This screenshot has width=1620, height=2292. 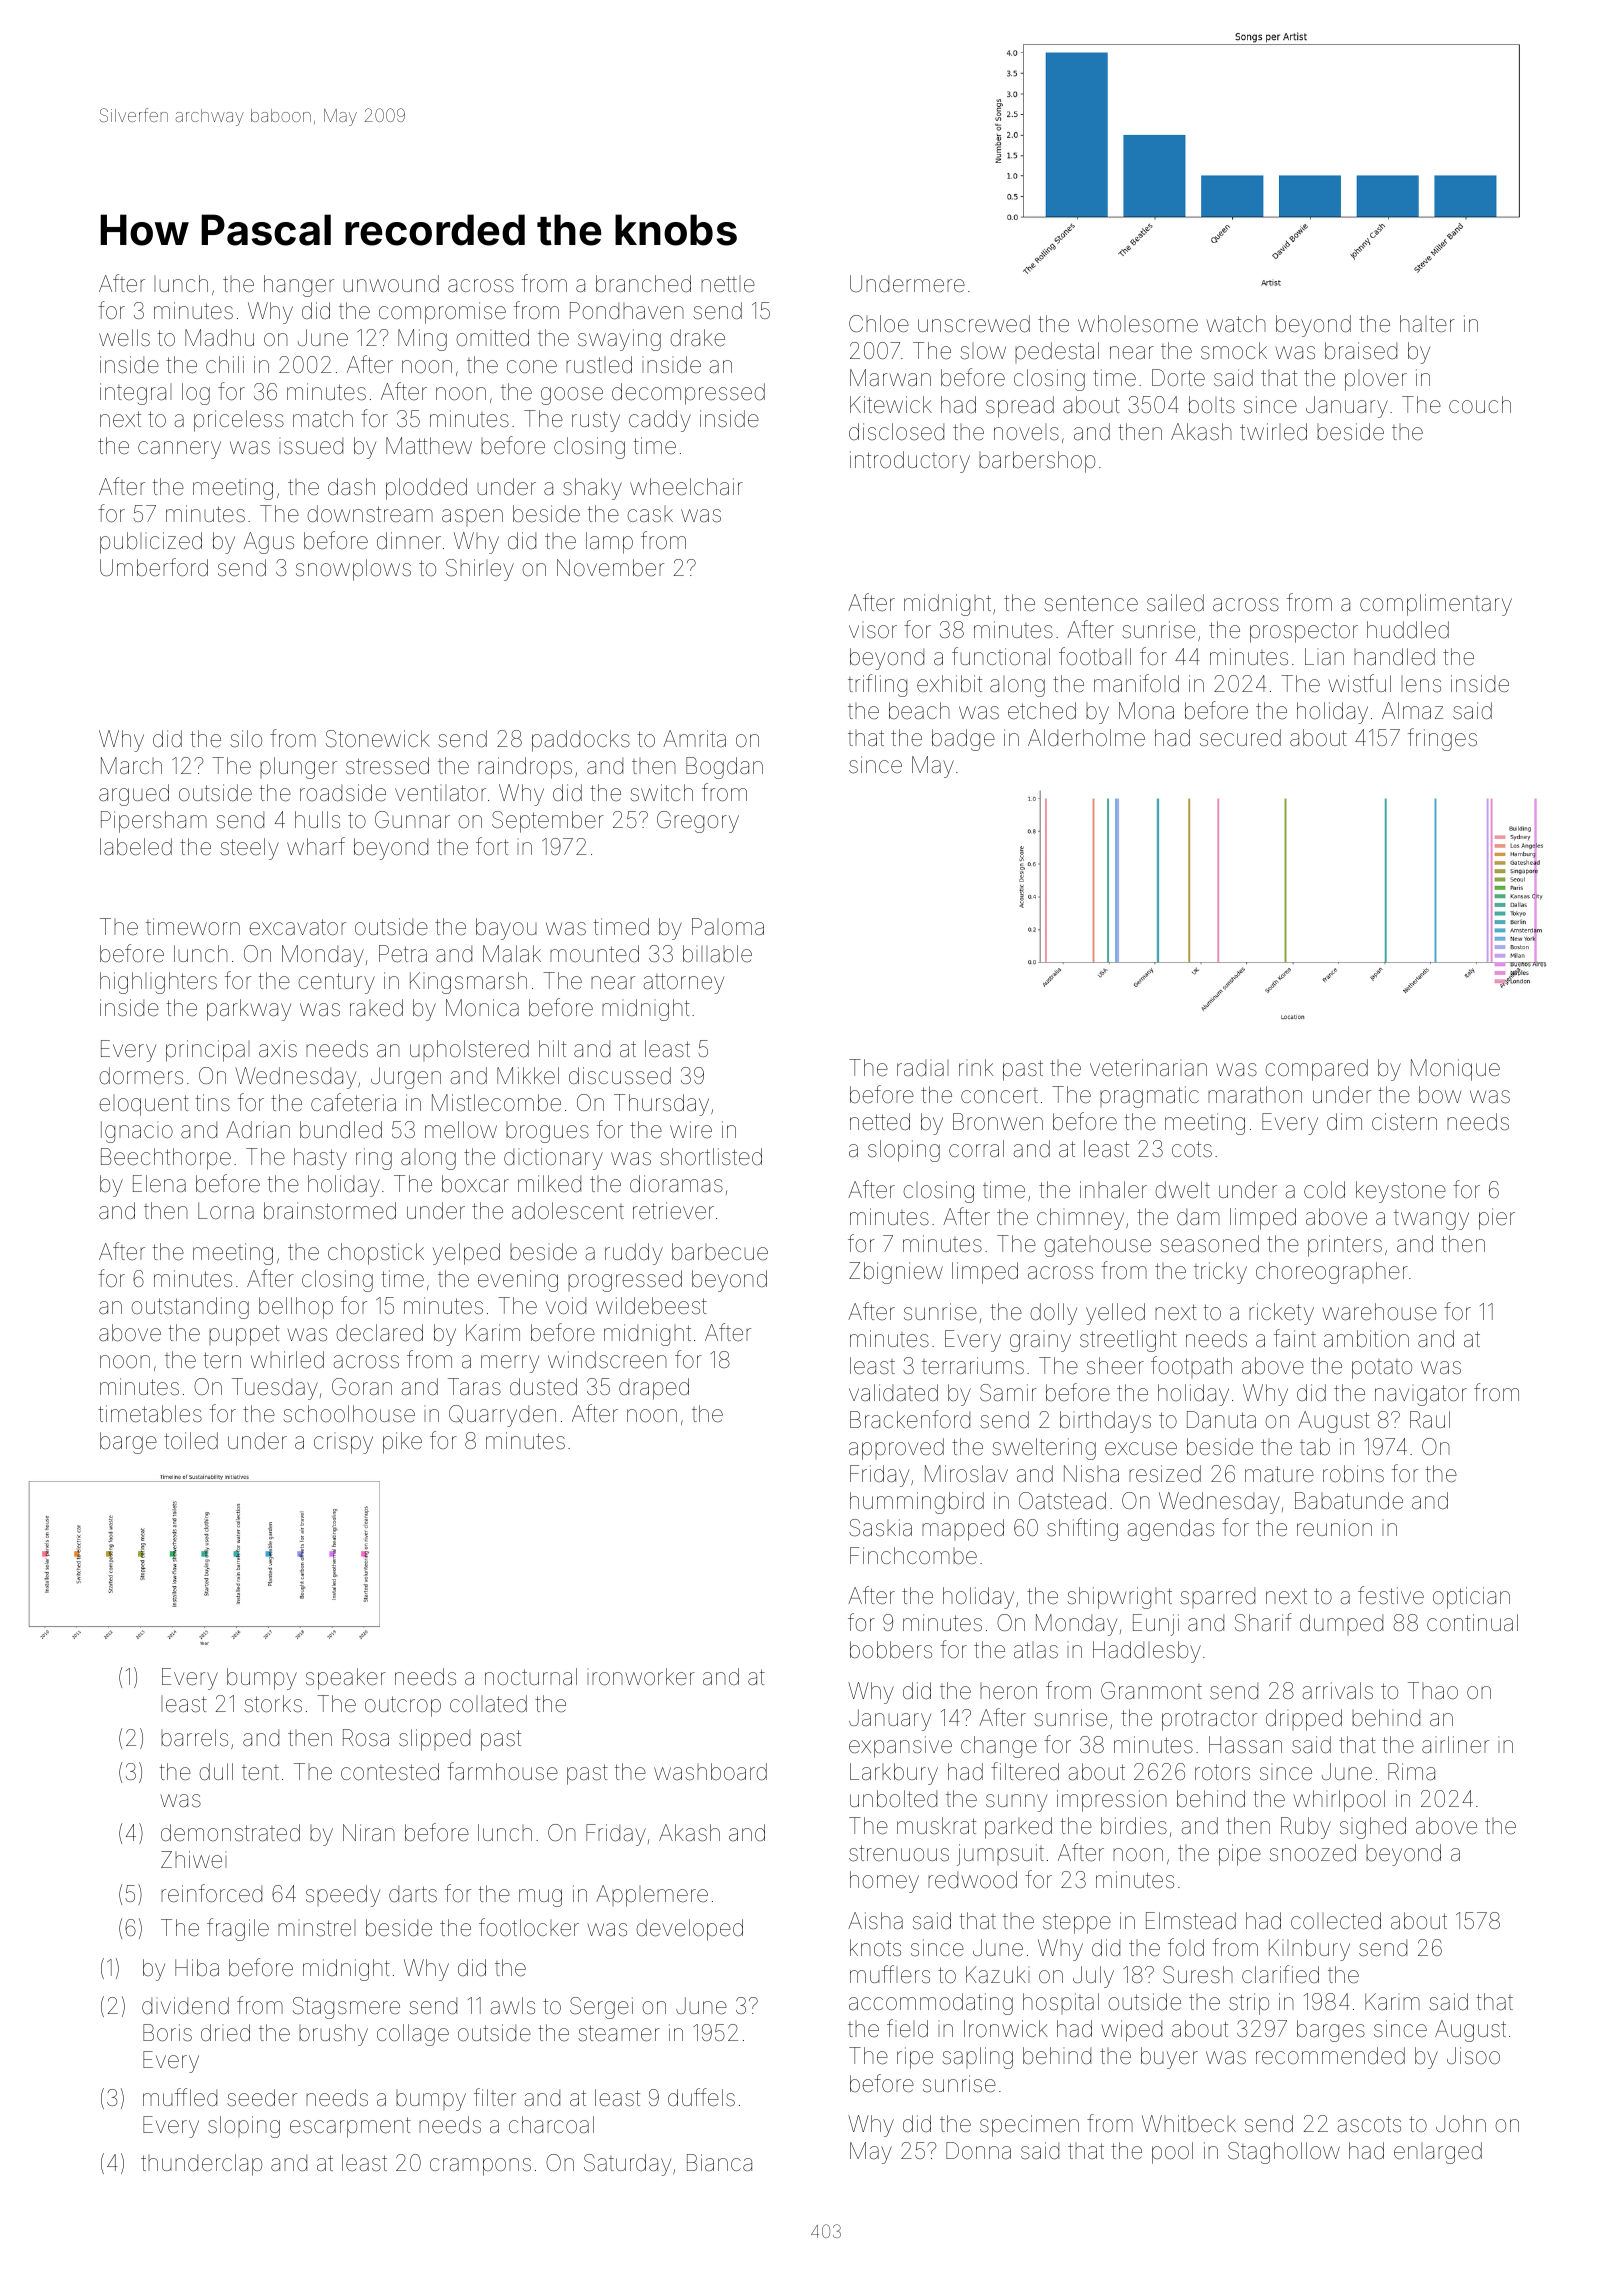 I want to click on Bogdan, so click(x=724, y=768).
